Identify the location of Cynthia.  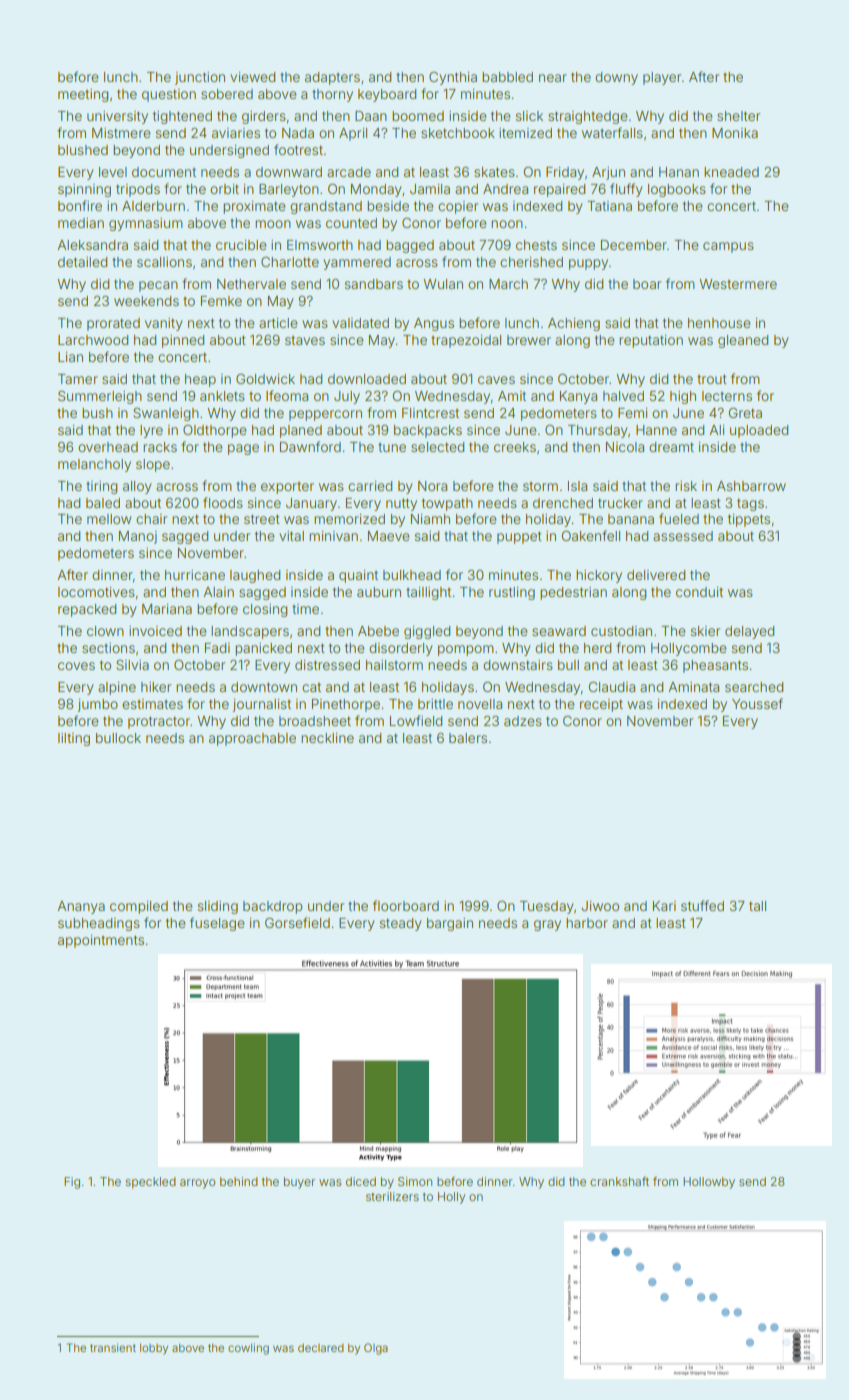
(453, 78).
